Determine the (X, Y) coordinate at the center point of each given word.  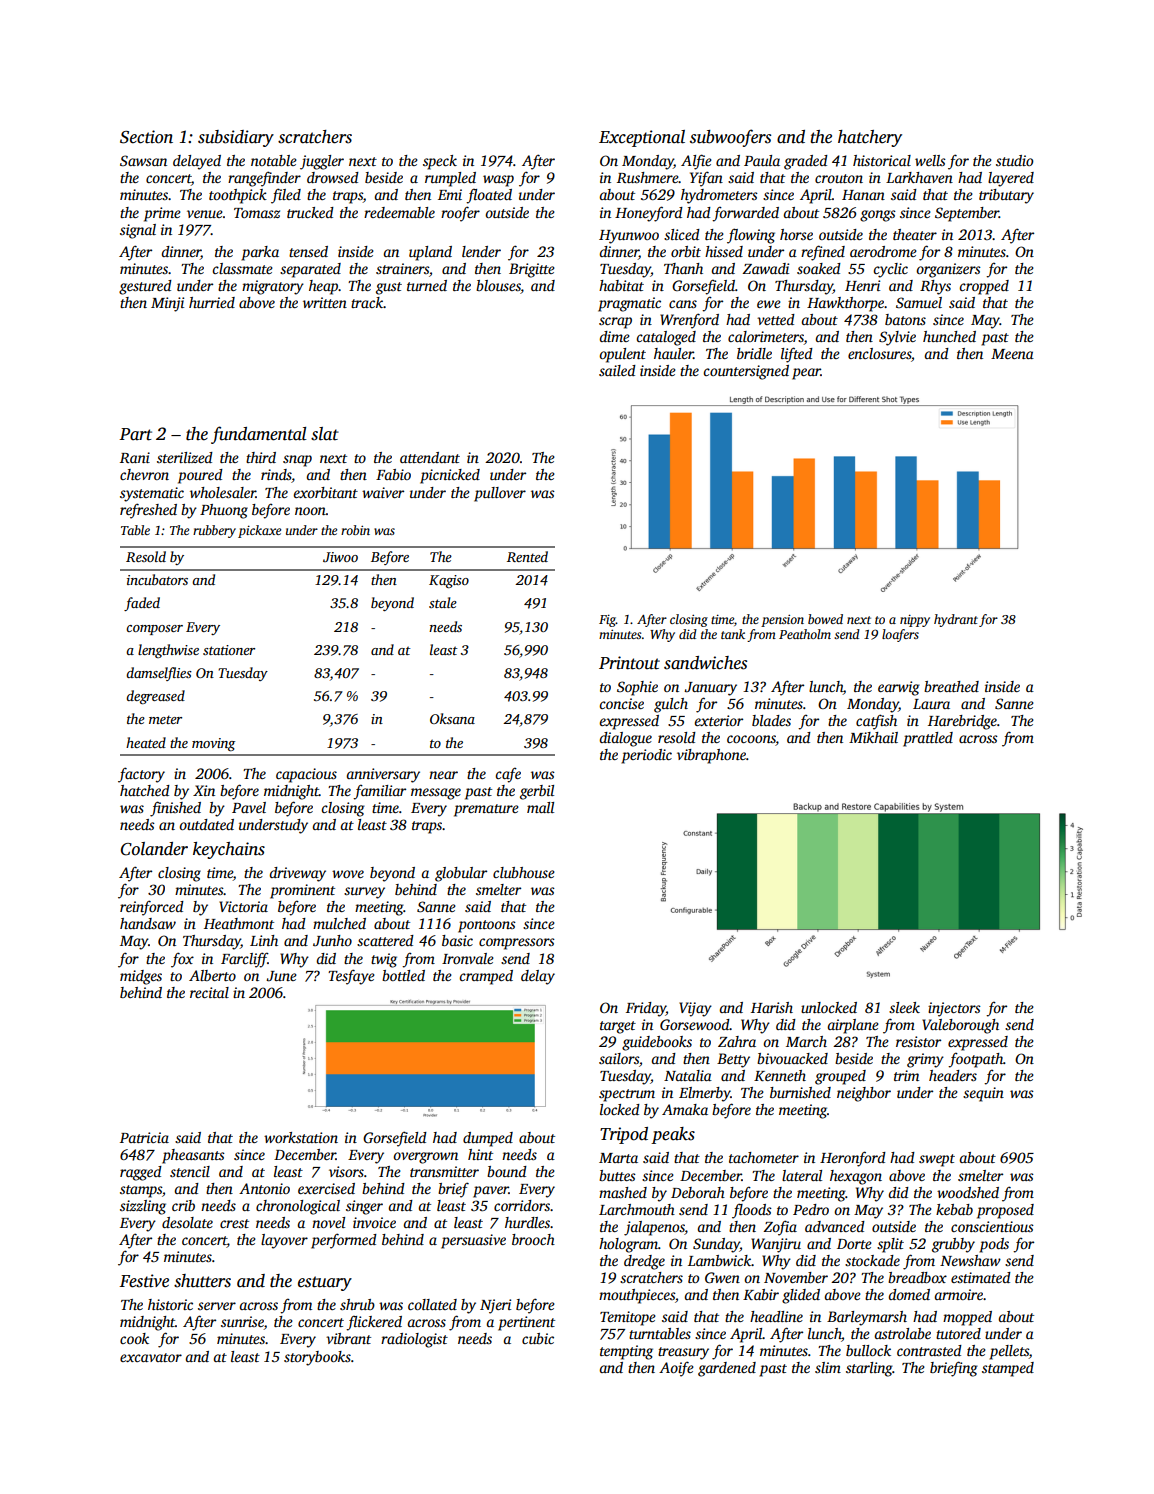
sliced (682, 234)
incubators (157, 579)
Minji (167, 304)
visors (346, 1171)
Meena (1012, 354)
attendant (430, 457)
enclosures (879, 353)
